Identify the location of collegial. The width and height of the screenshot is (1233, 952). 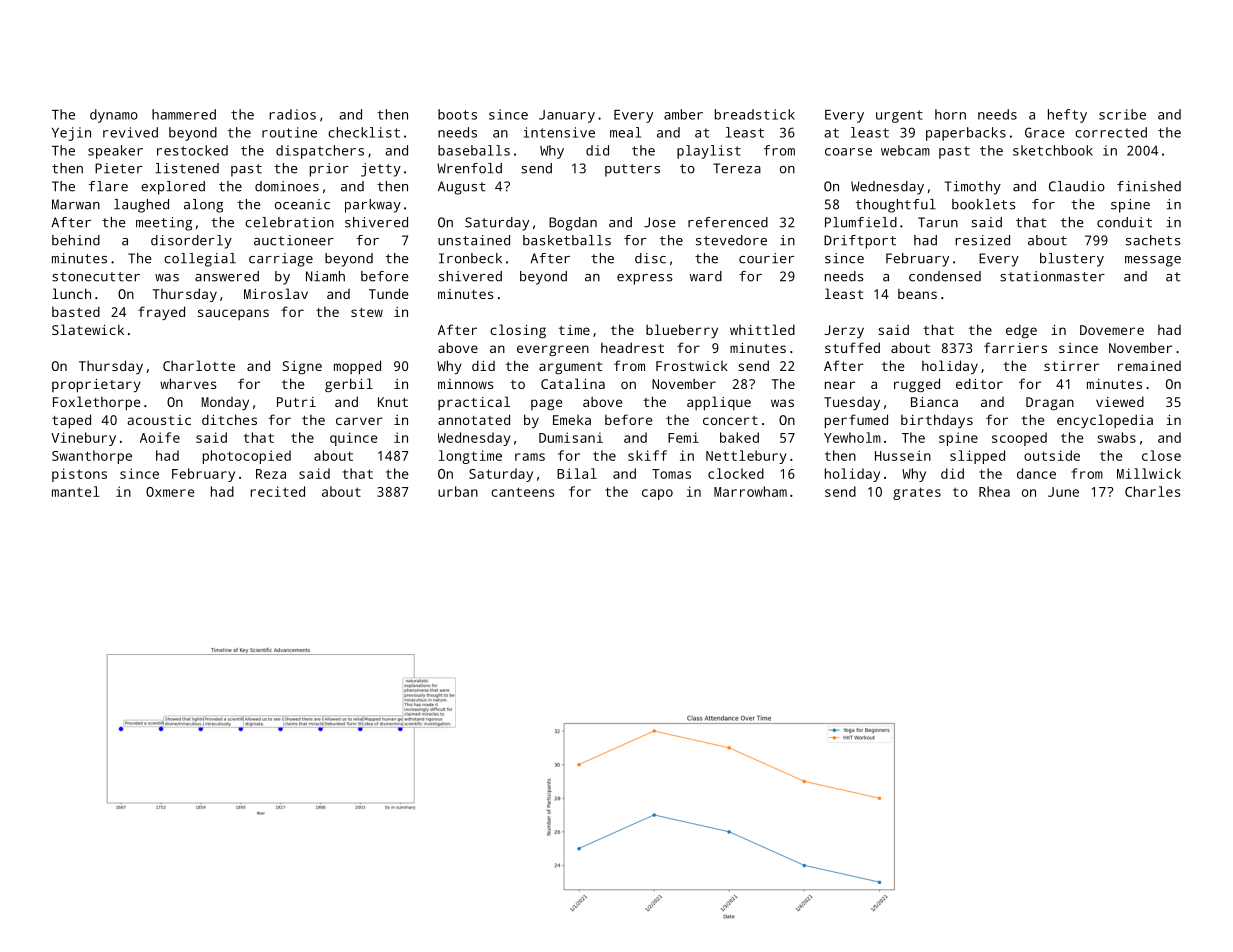
(200, 260).
